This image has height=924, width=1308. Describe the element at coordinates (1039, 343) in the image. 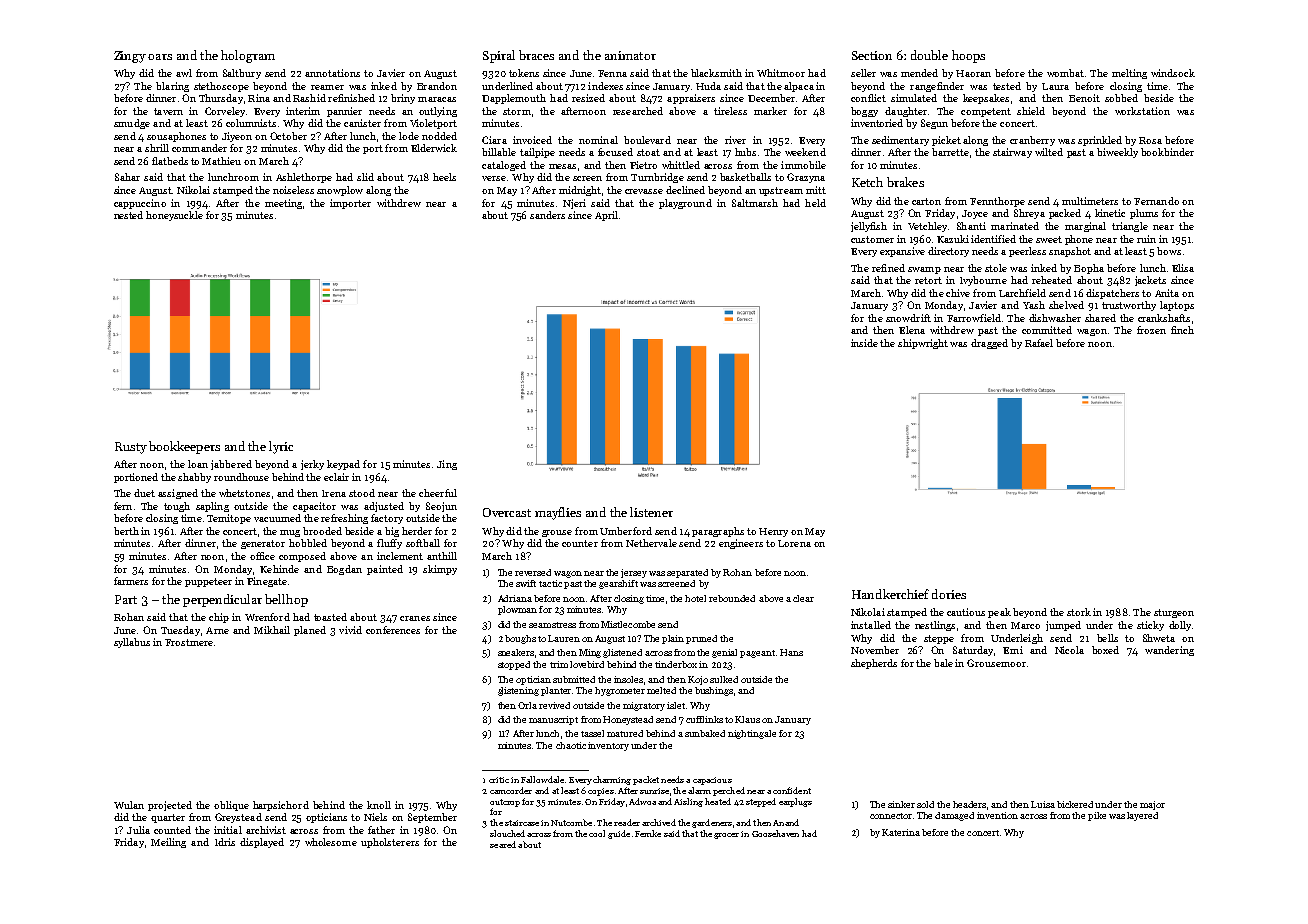

I see `Rafael` at that location.
